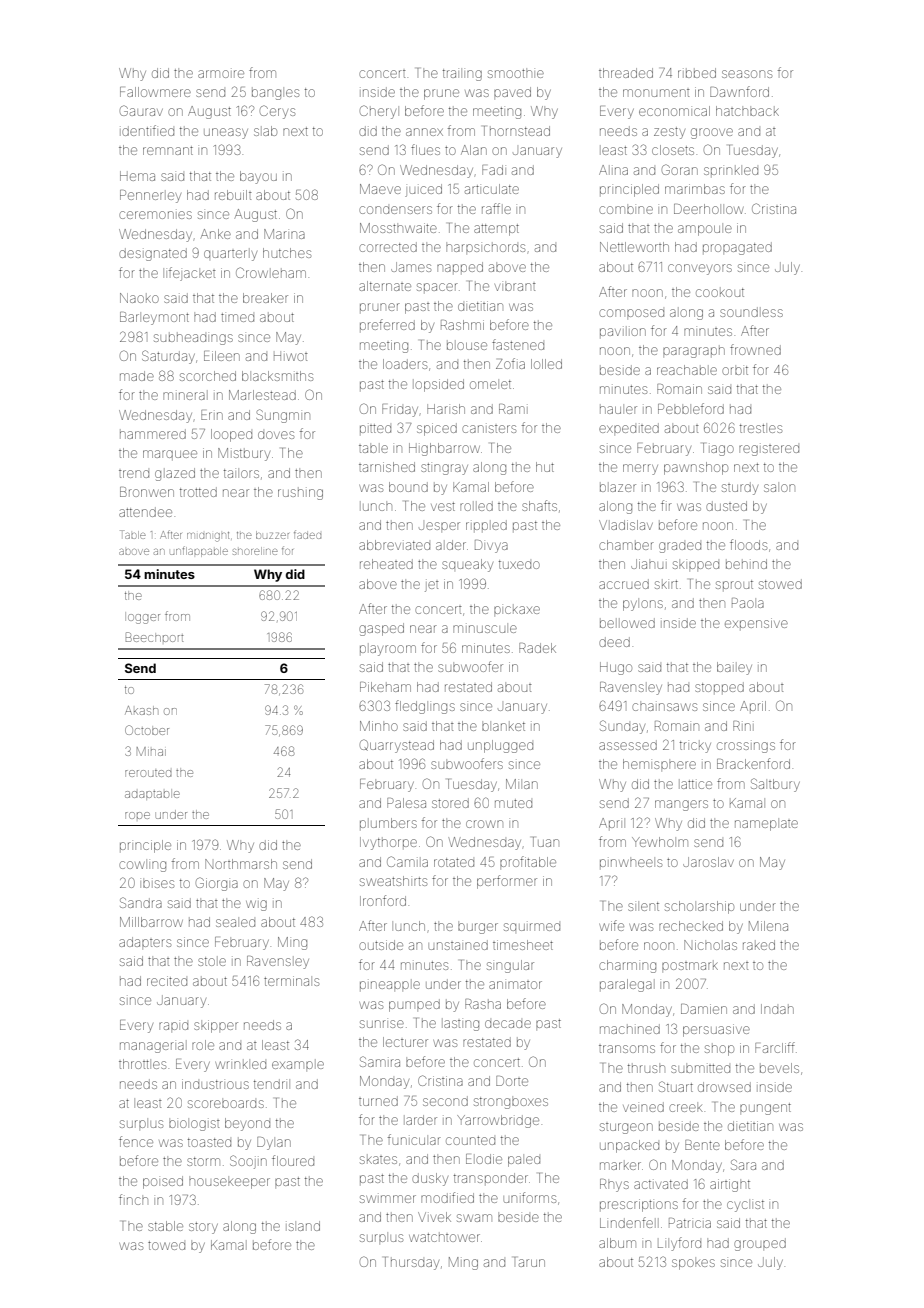  What do you see at coordinates (387, 467) in the screenshot?
I see `tarnished` at bounding box center [387, 467].
